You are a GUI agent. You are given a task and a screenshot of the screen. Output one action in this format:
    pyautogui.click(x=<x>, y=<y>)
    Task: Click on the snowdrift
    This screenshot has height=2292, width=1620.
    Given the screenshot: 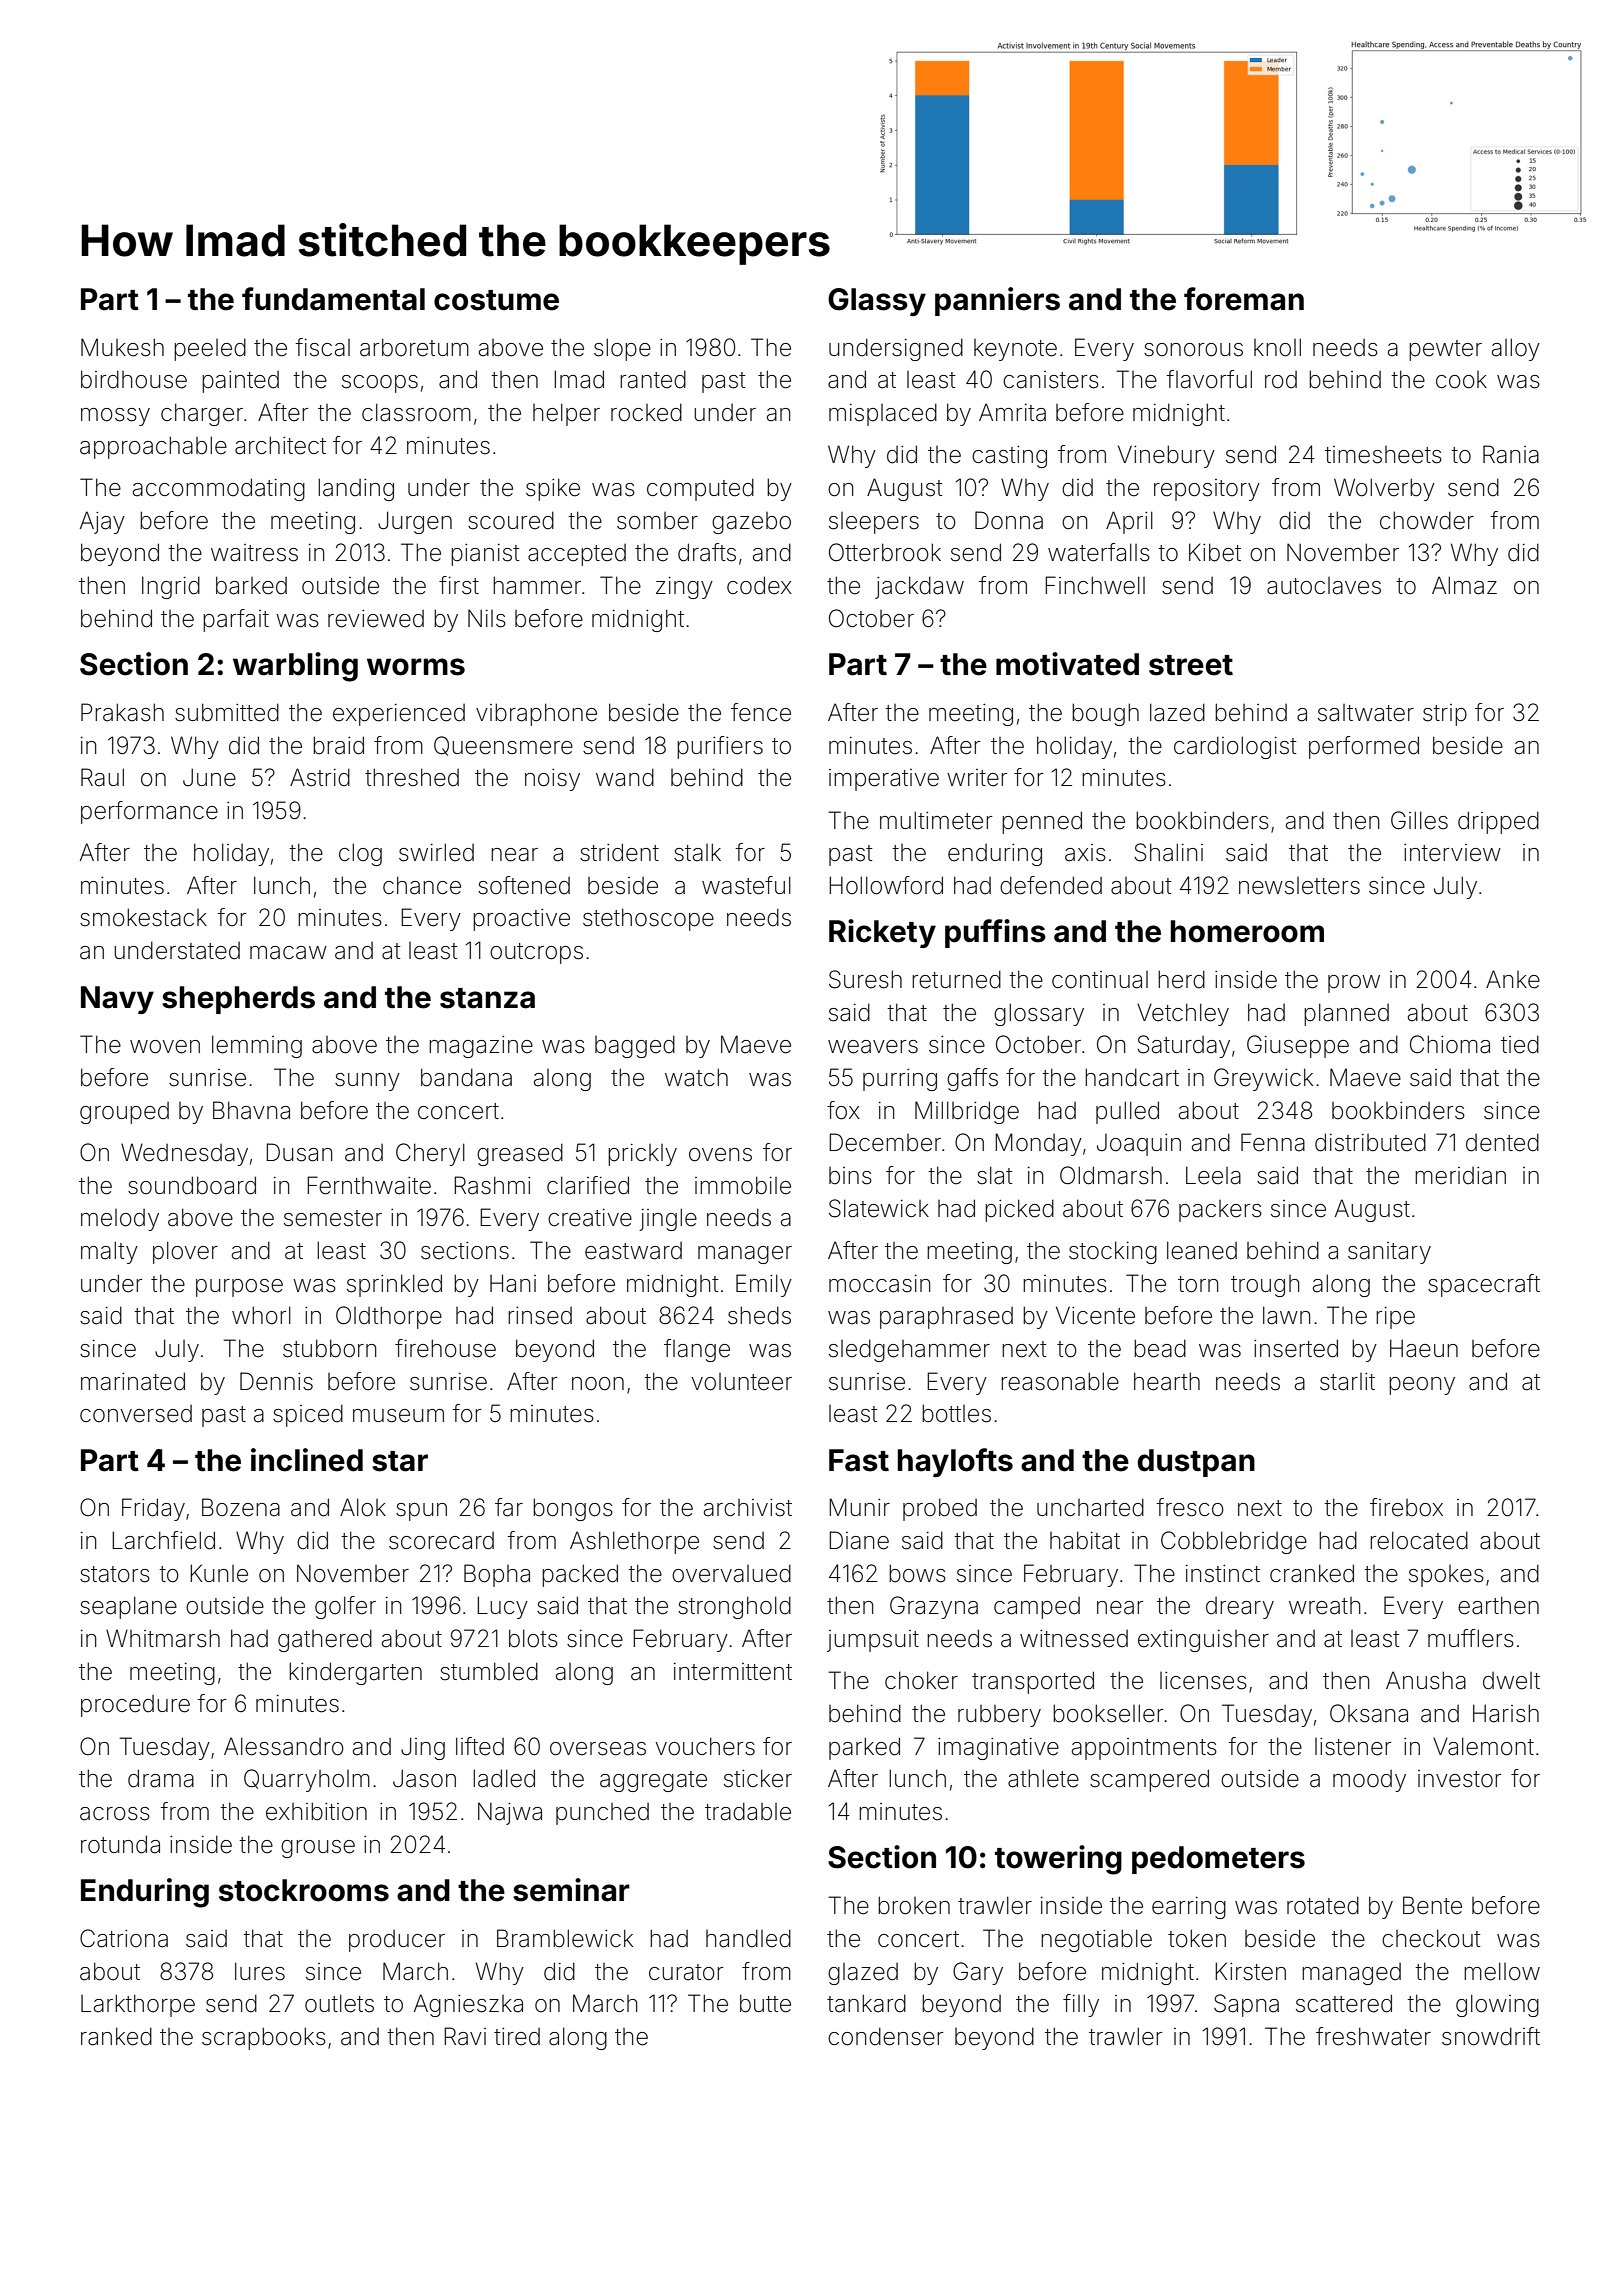 What is the action you would take?
    pyautogui.click(x=1491, y=2036)
